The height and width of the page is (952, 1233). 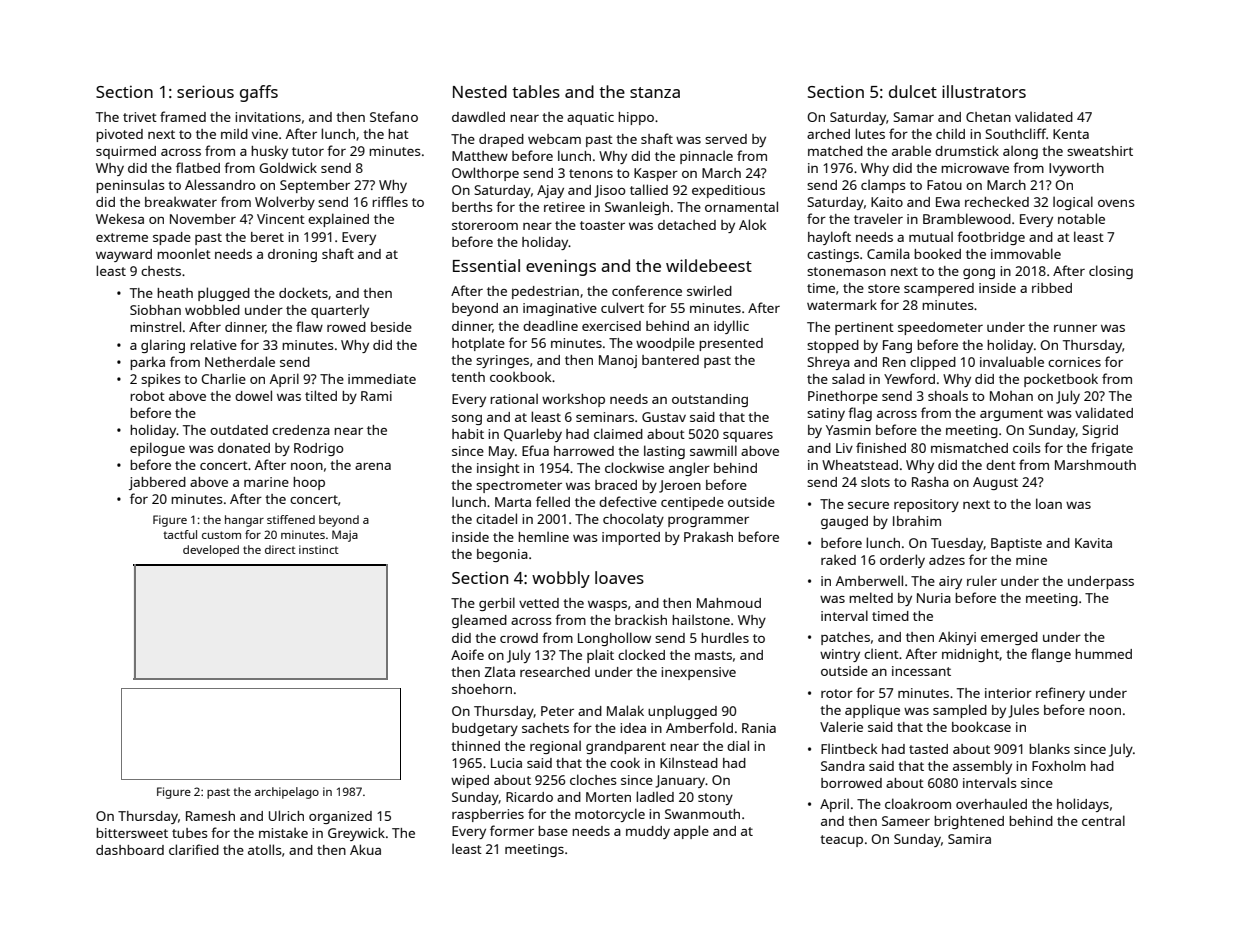 What do you see at coordinates (130, 850) in the page?
I see `dashboard` at bounding box center [130, 850].
